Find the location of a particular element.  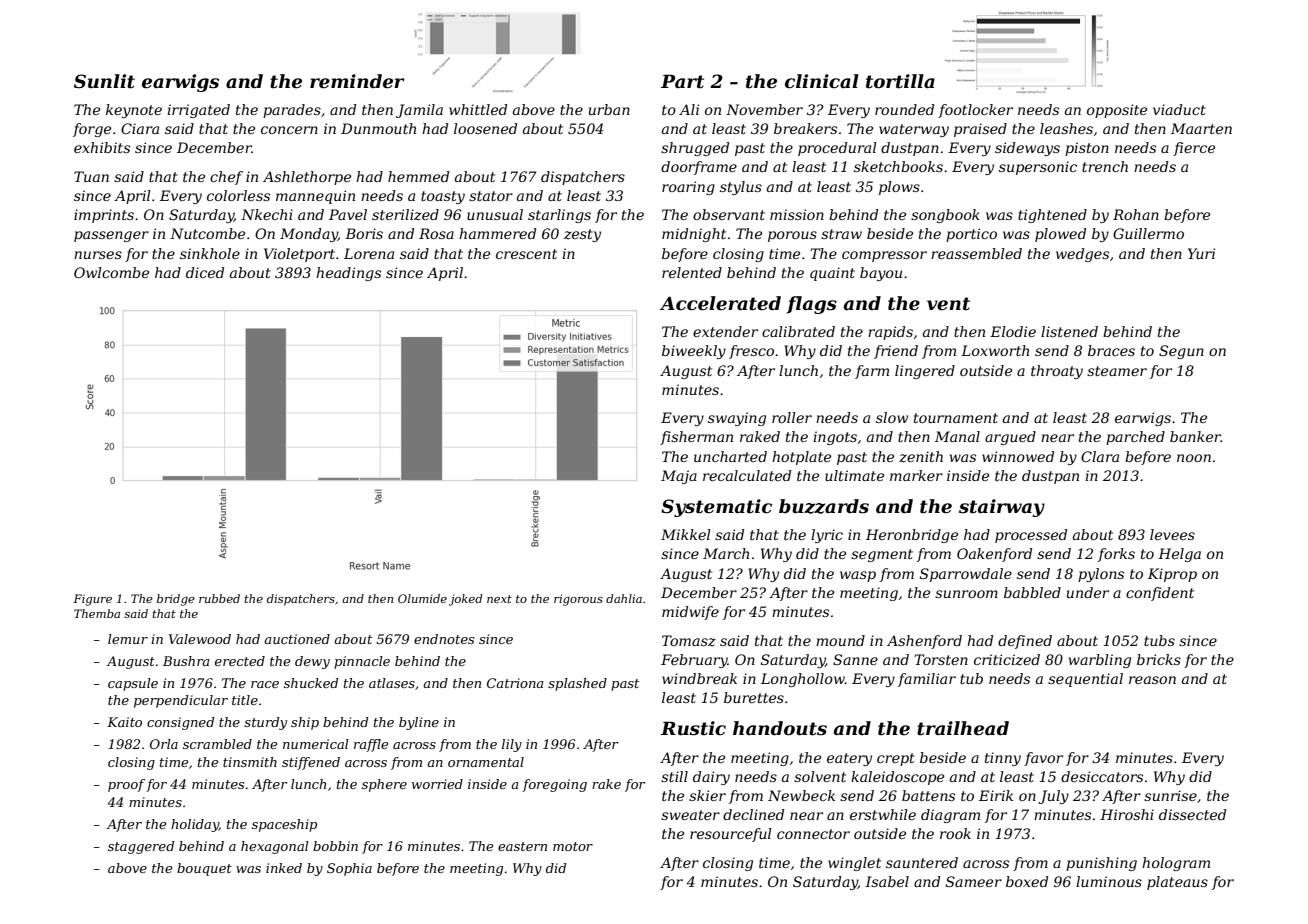

Part is located at coordinates (682, 82).
